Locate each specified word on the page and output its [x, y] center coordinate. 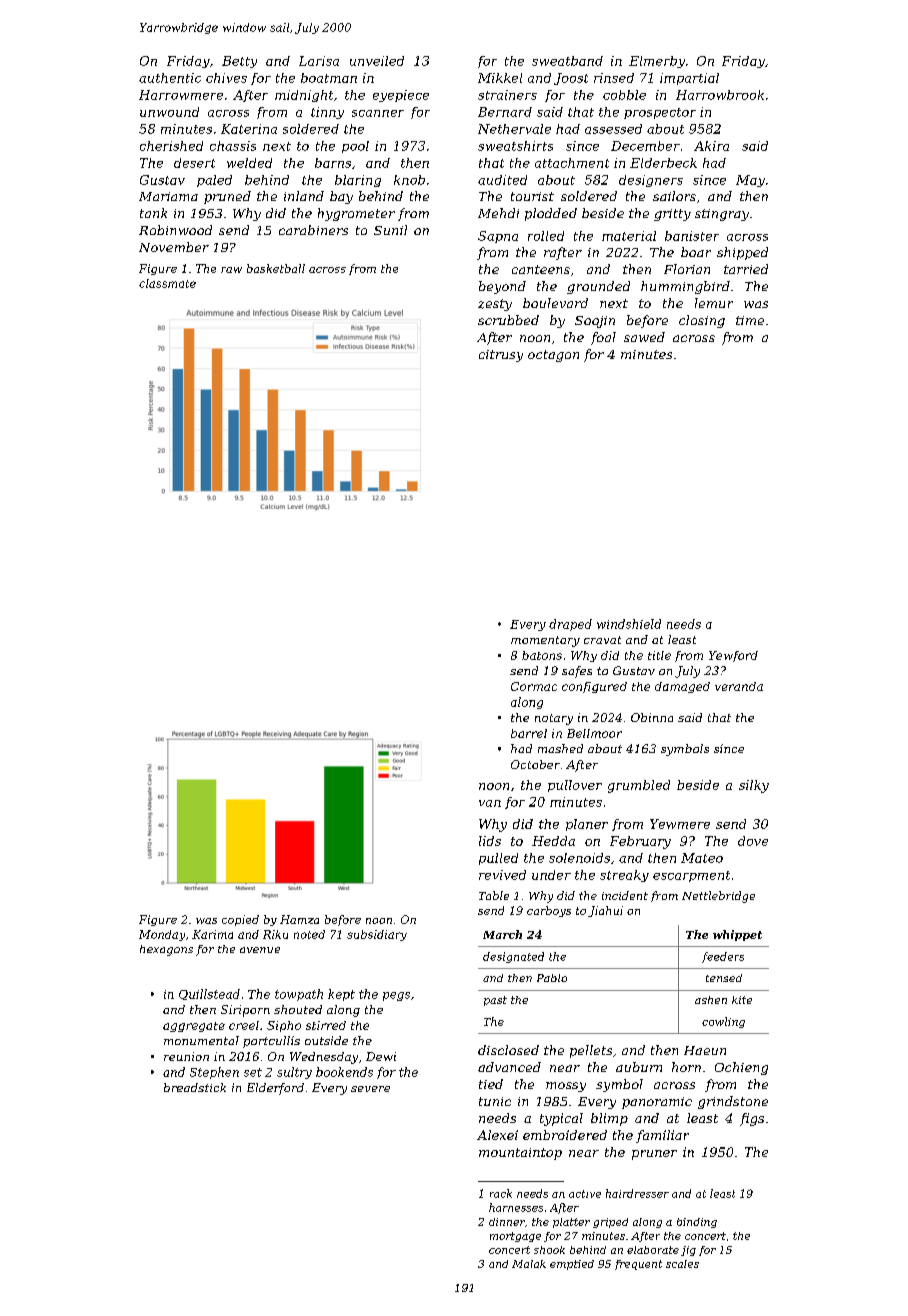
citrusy [501, 356]
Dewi [381, 1056]
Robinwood [175, 230]
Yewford [733, 656]
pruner [654, 1155]
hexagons [166, 950]
